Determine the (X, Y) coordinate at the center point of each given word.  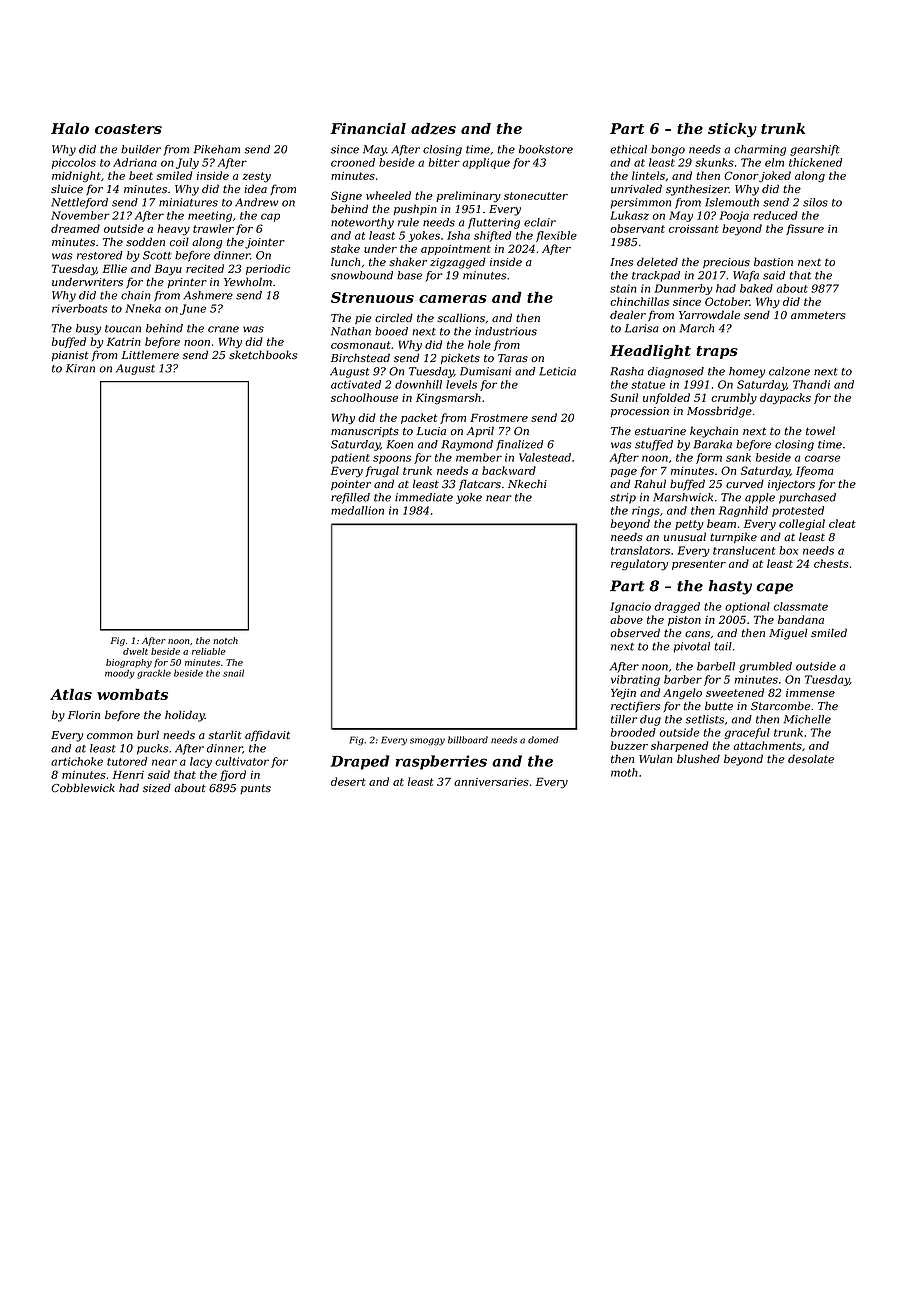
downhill (418, 384)
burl (148, 734)
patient (350, 458)
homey (747, 372)
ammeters (818, 315)
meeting (210, 216)
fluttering (494, 223)
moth (624, 772)
